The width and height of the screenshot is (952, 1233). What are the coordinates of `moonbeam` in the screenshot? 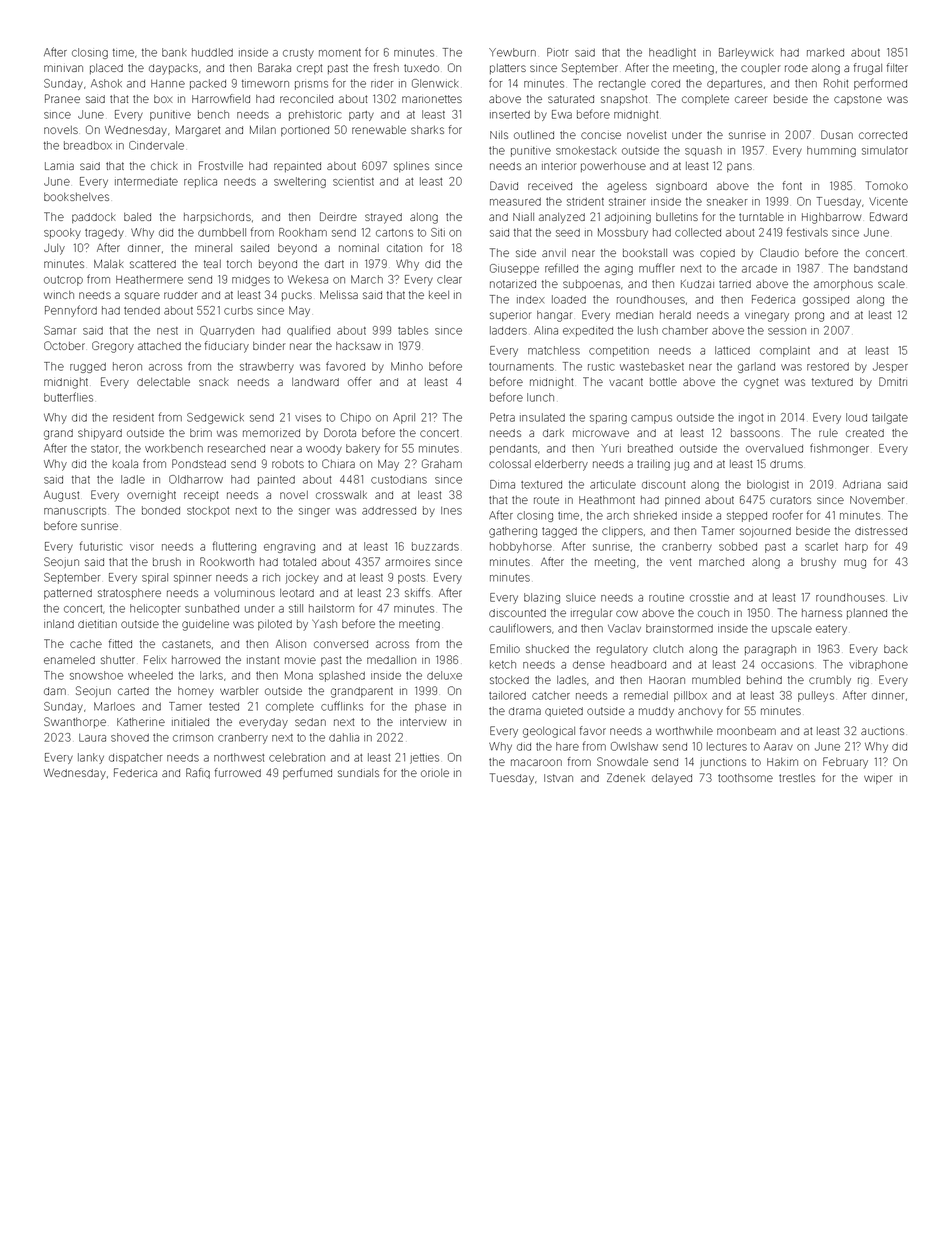 It's located at (746, 731).
